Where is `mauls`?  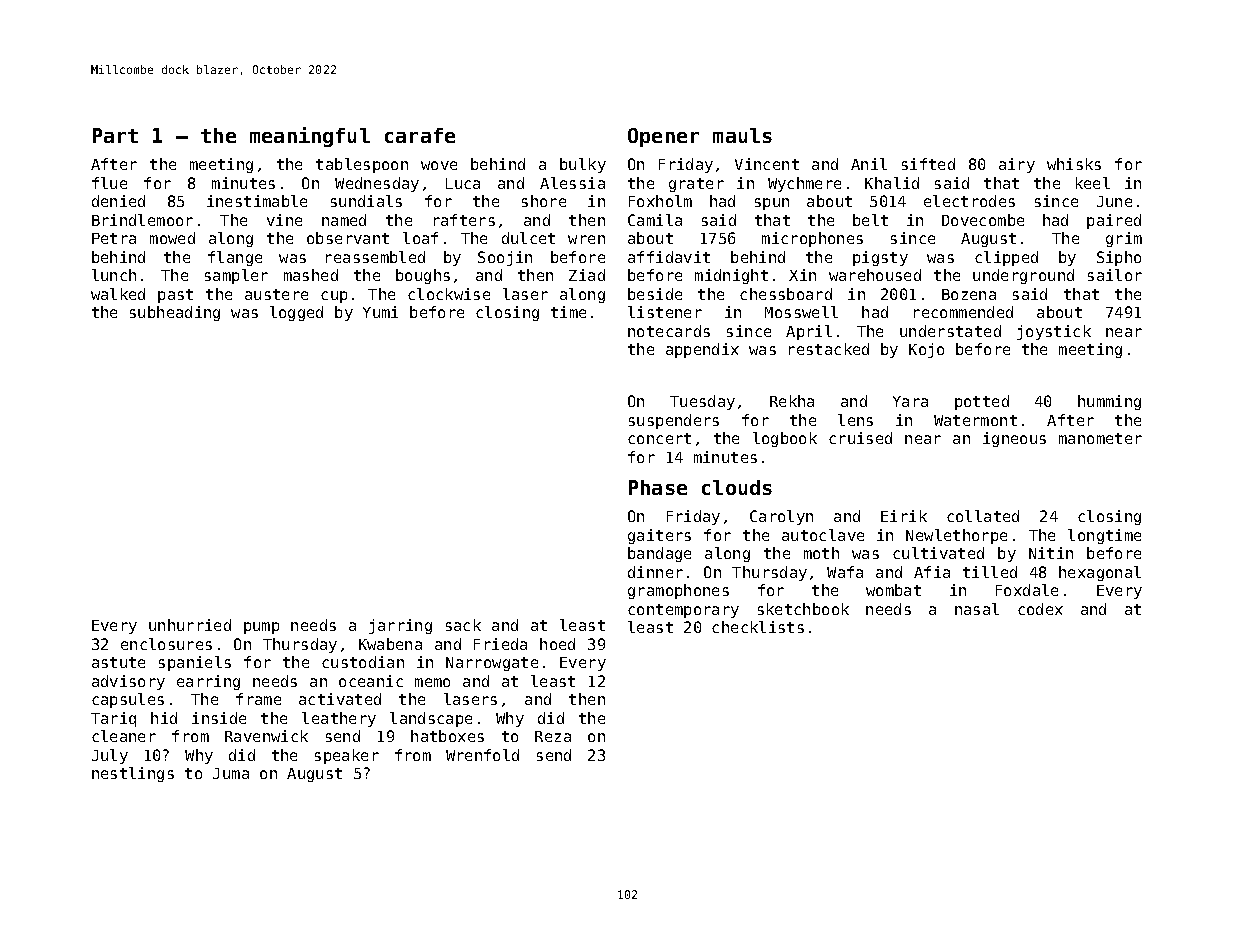 mauls is located at coordinates (742, 135).
